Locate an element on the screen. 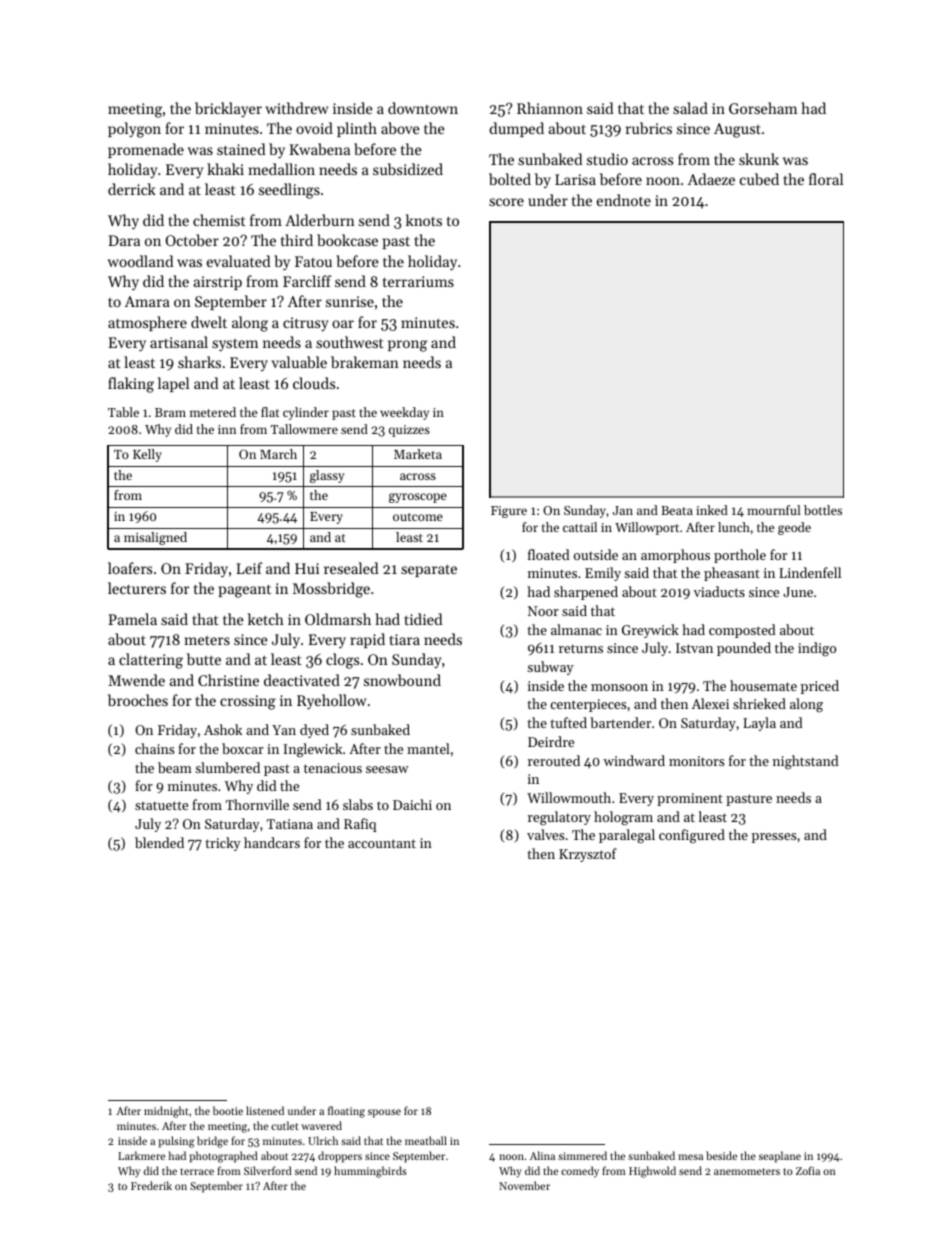 This screenshot has height=1233, width=952. floral is located at coordinates (826, 179).
